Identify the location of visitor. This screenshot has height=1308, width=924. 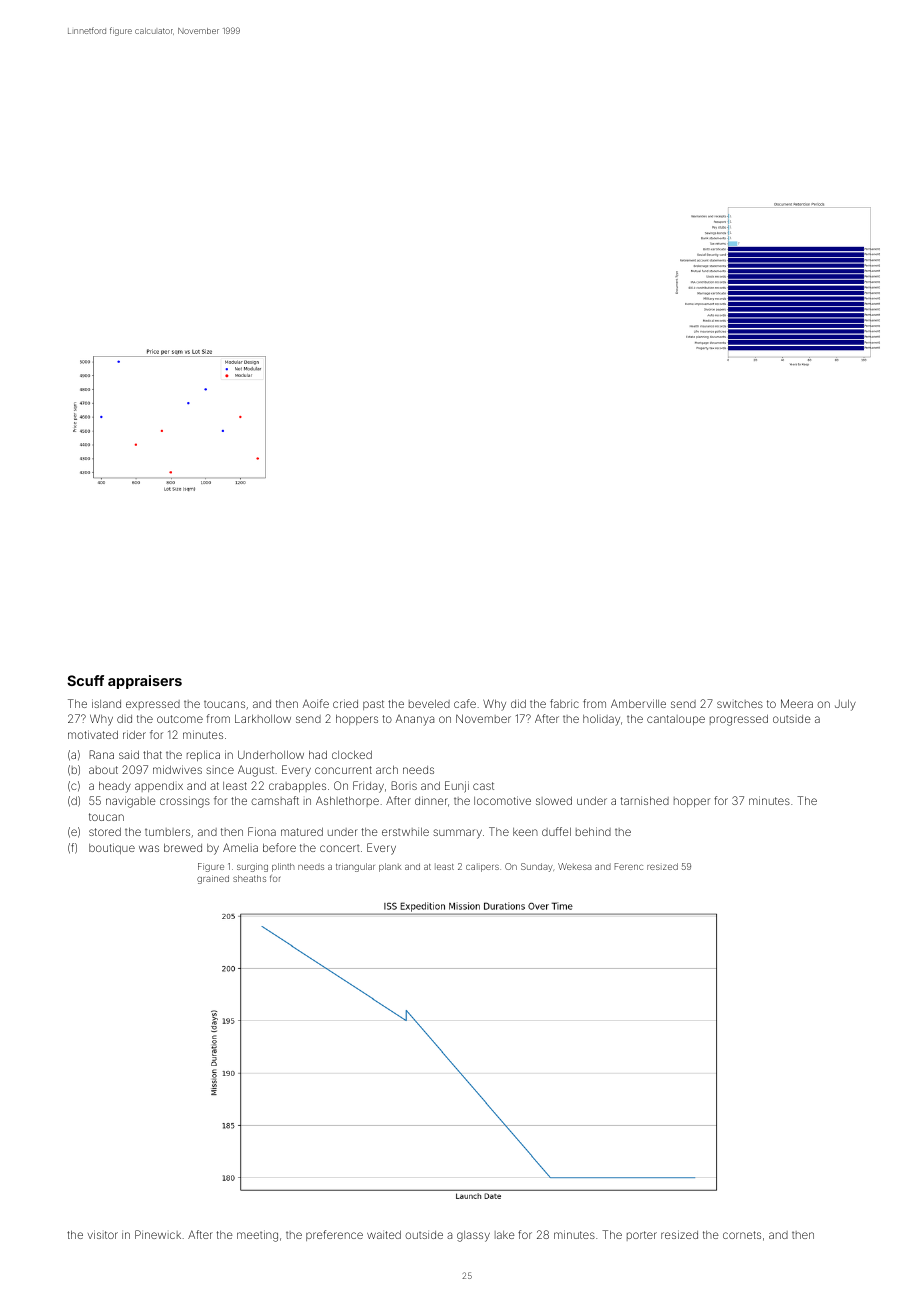
(103, 1234).
